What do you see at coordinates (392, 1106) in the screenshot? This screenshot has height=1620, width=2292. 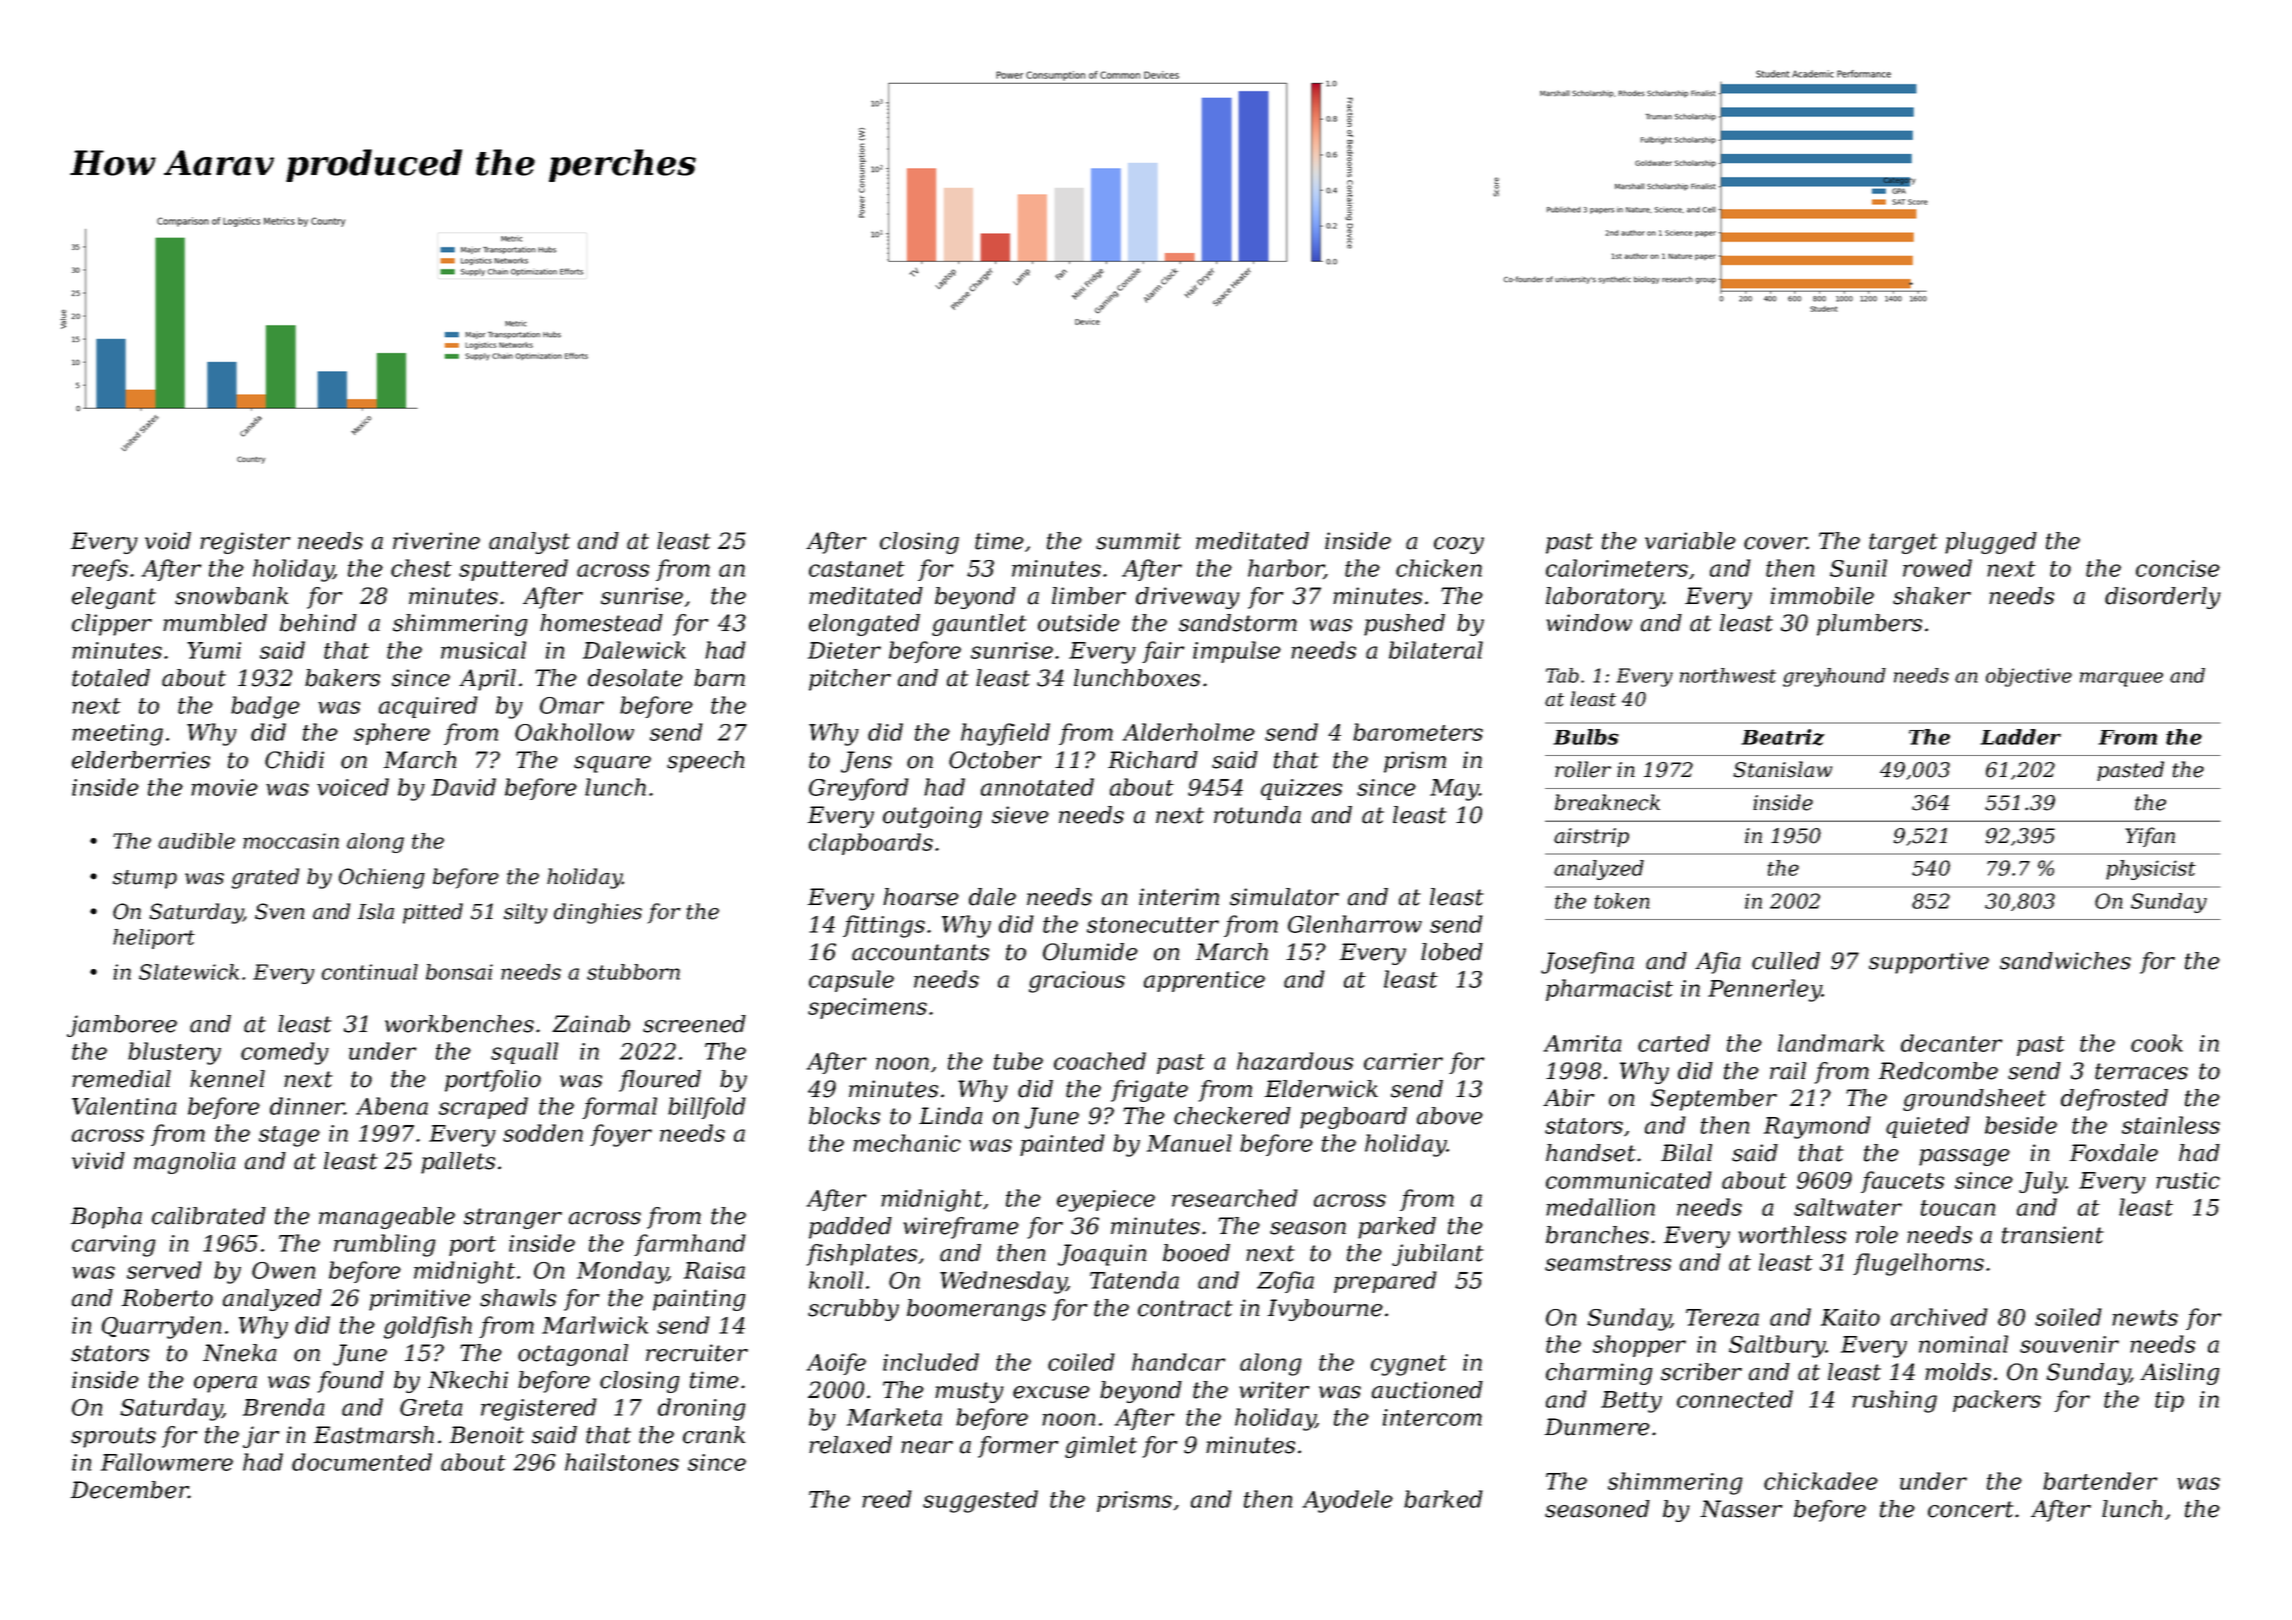 I see `Abena` at bounding box center [392, 1106].
